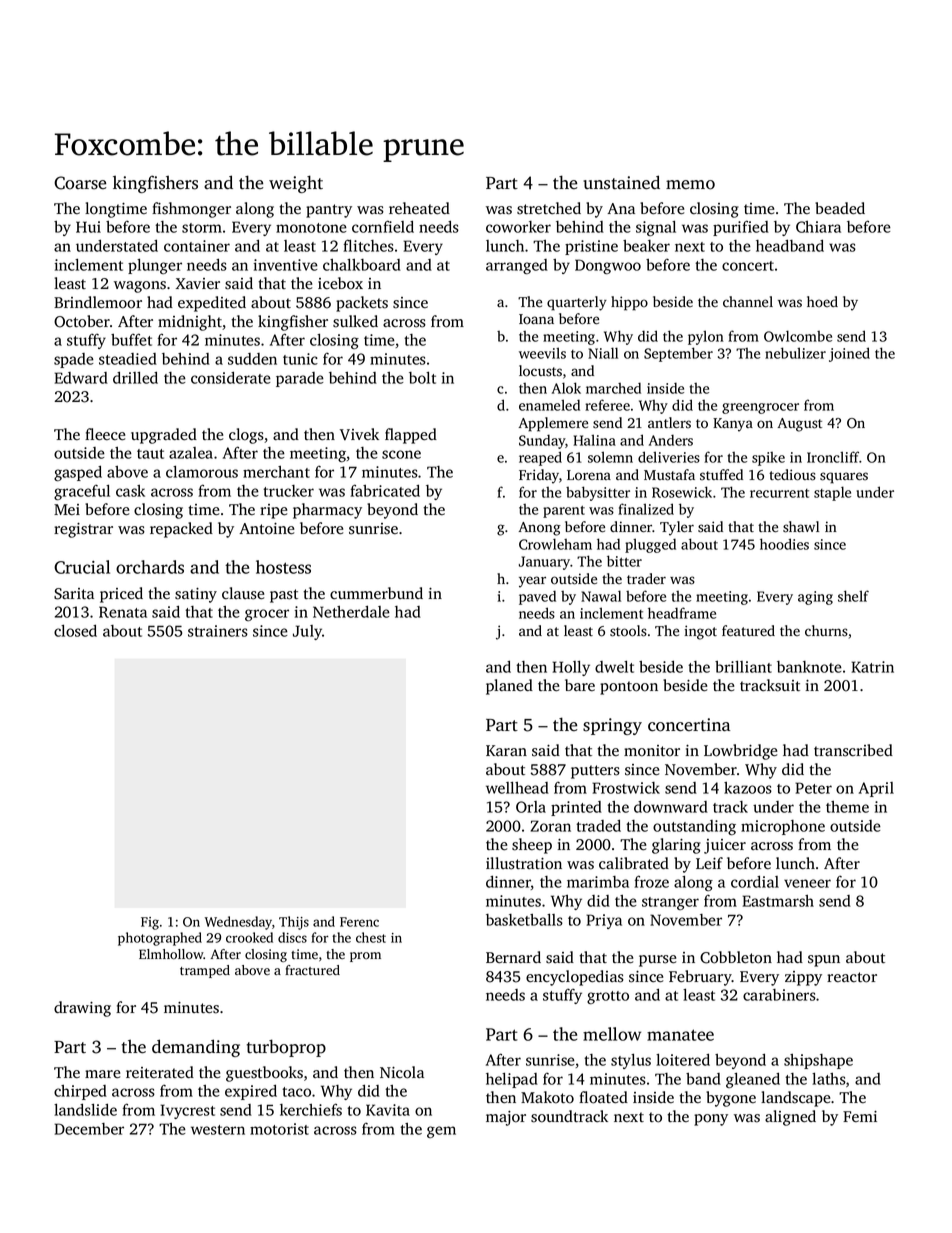  What do you see at coordinates (705, 337) in the page?
I see `pylon` at bounding box center [705, 337].
